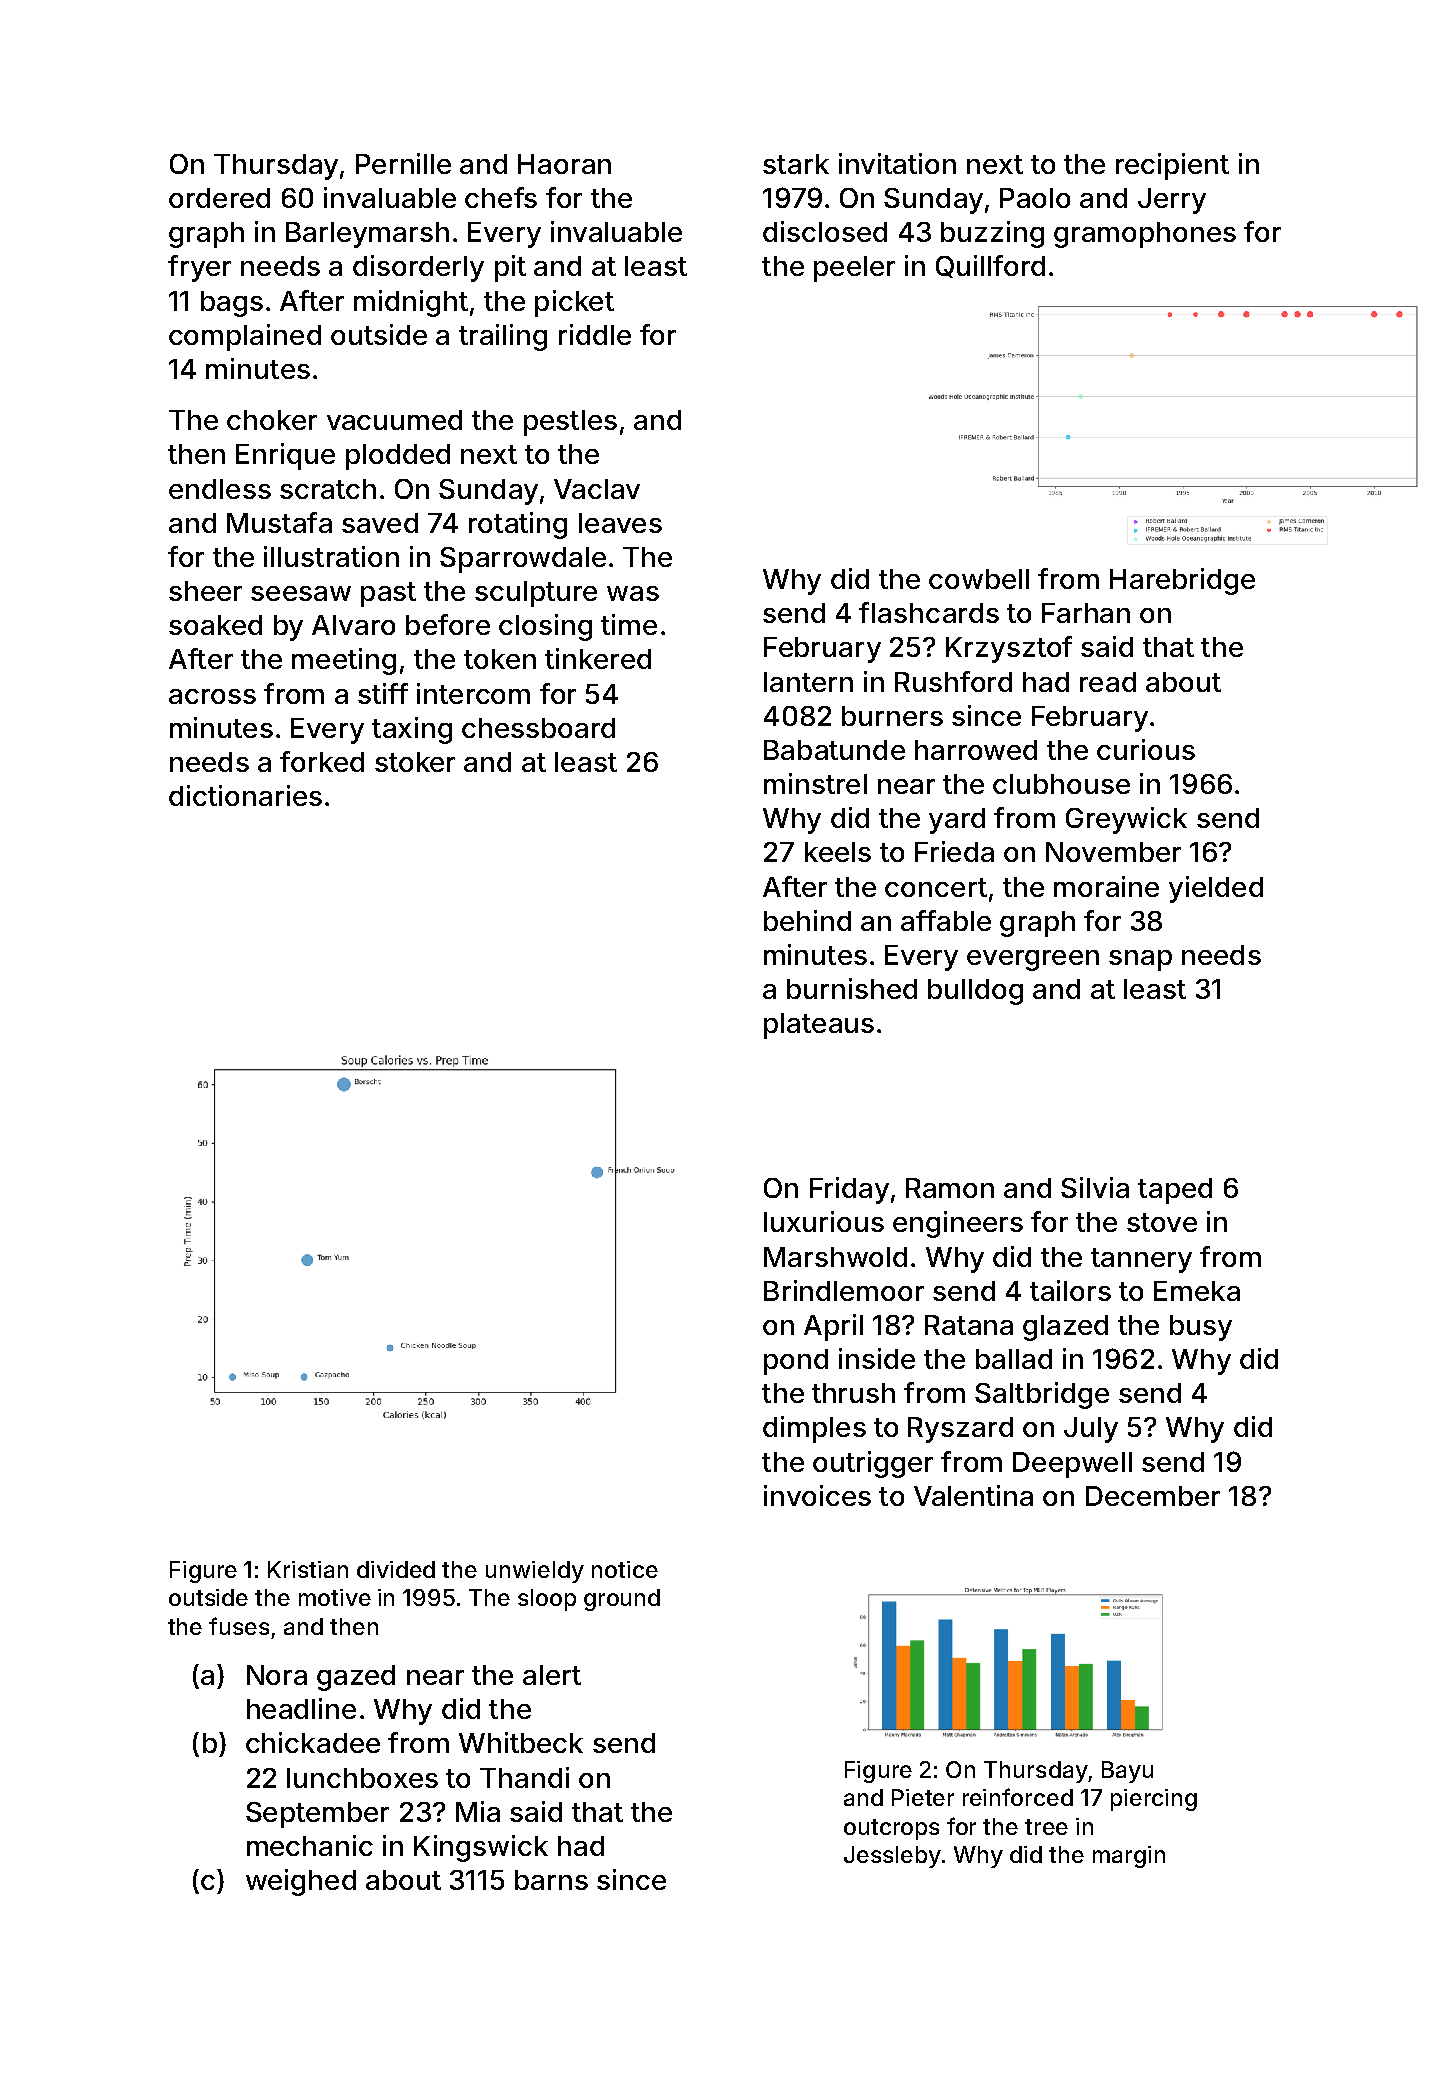 This image has height=2100, width=1450. Describe the element at coordinates (824, 1221) in the image. I see `luxurious` at that location.
